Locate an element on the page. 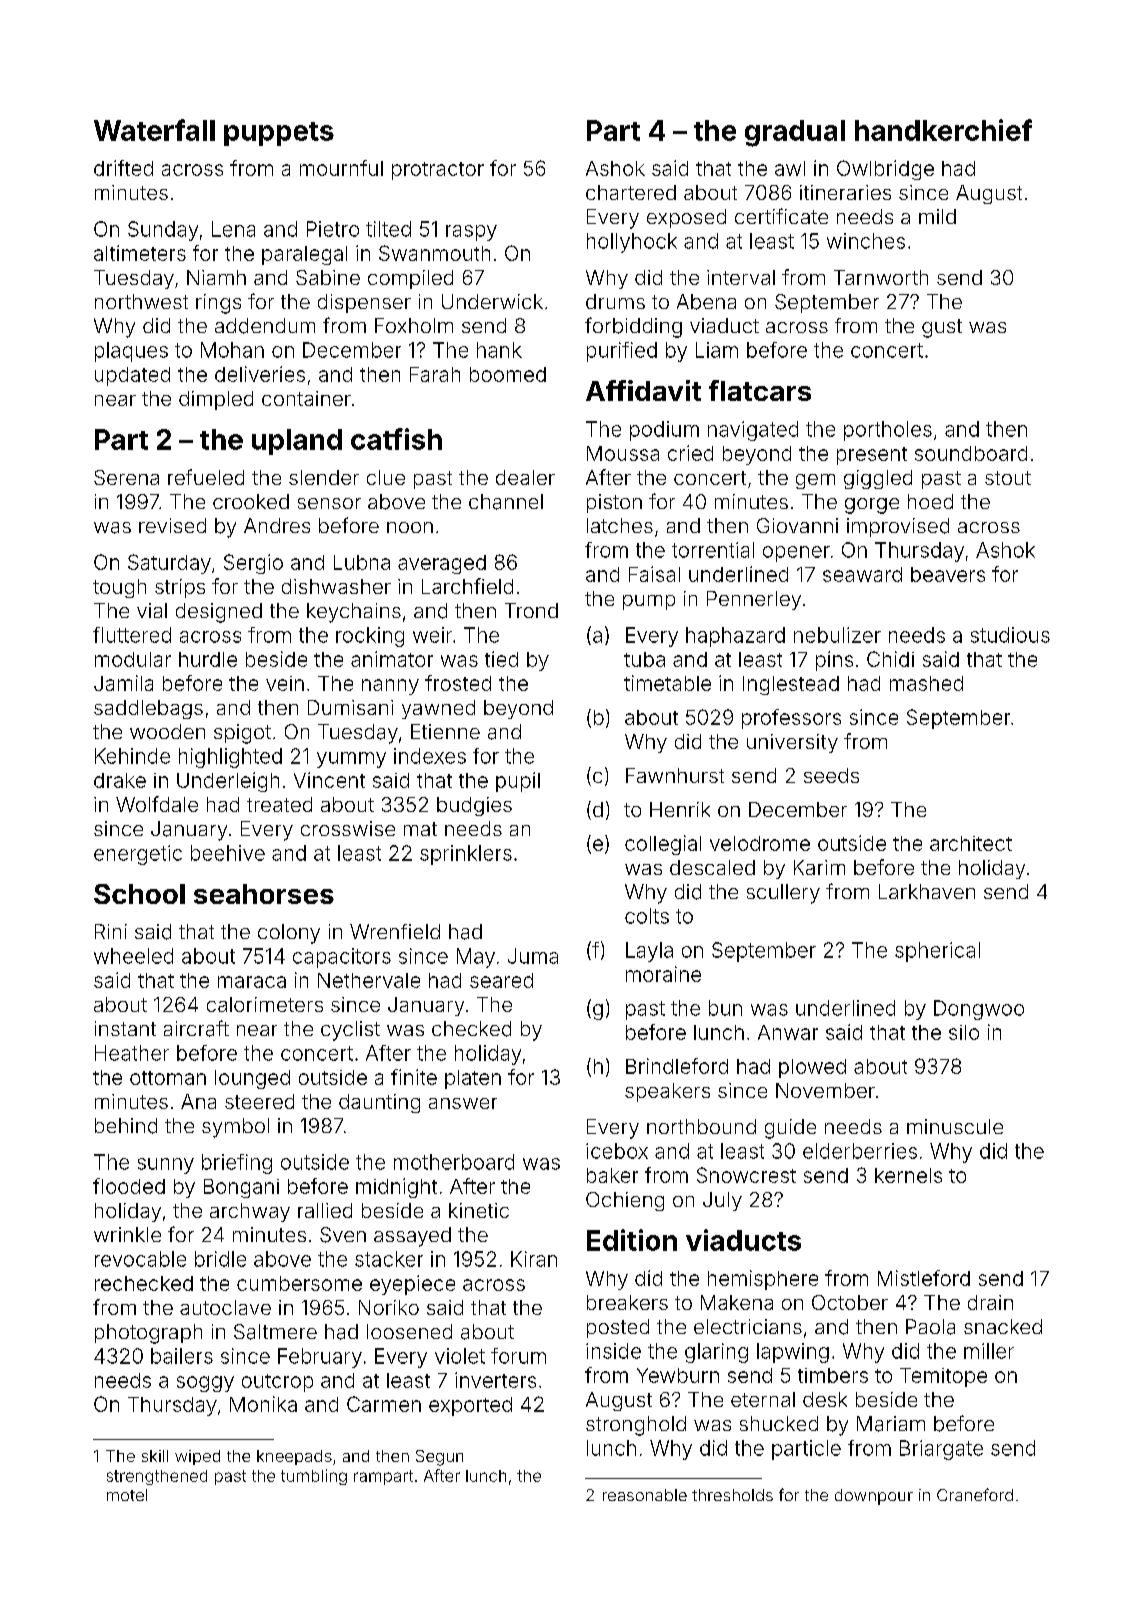  moraine is located at coordinates (663, 974).
